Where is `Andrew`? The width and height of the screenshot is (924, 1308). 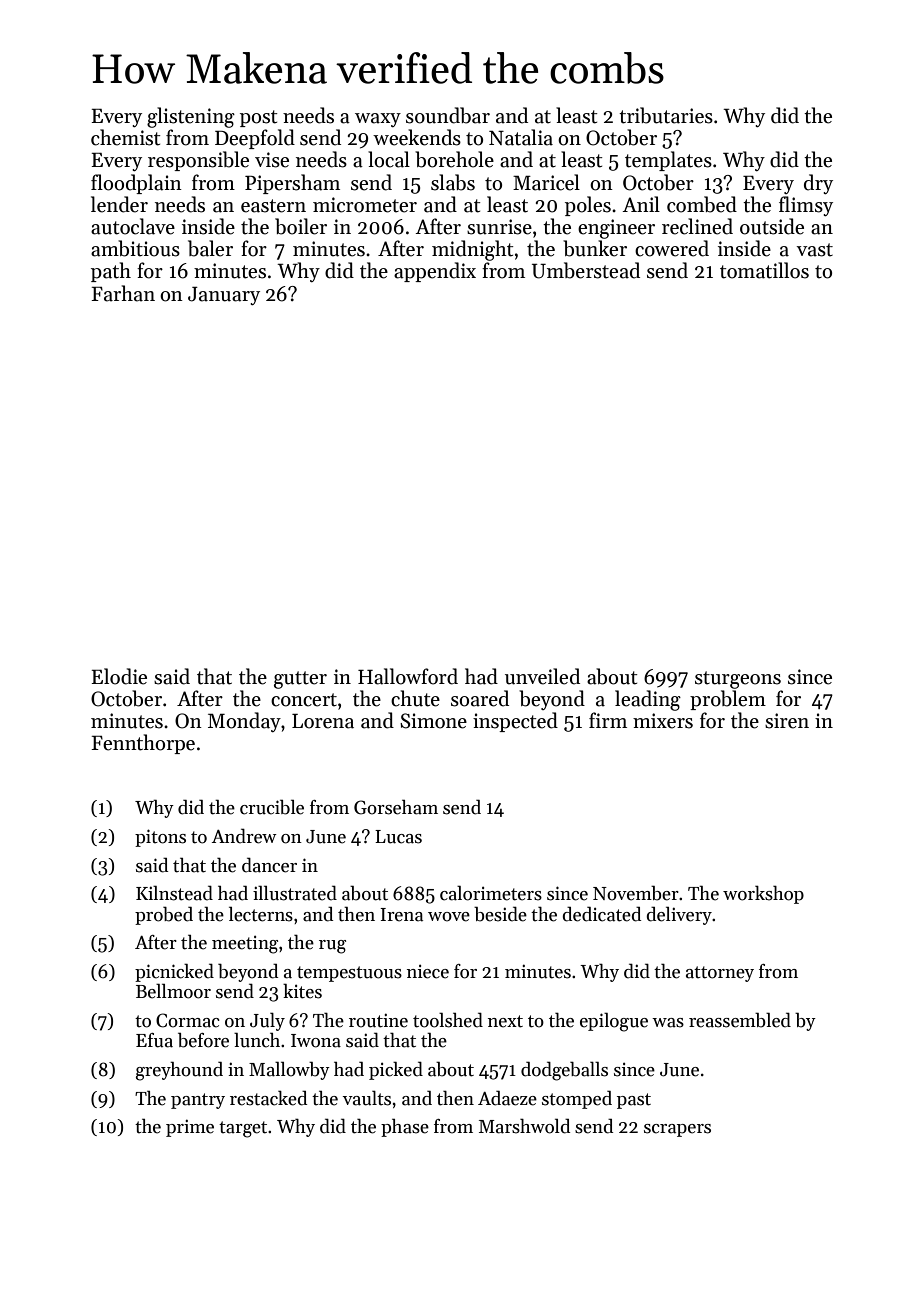
Andrew is located at coordinates (244, 836).
